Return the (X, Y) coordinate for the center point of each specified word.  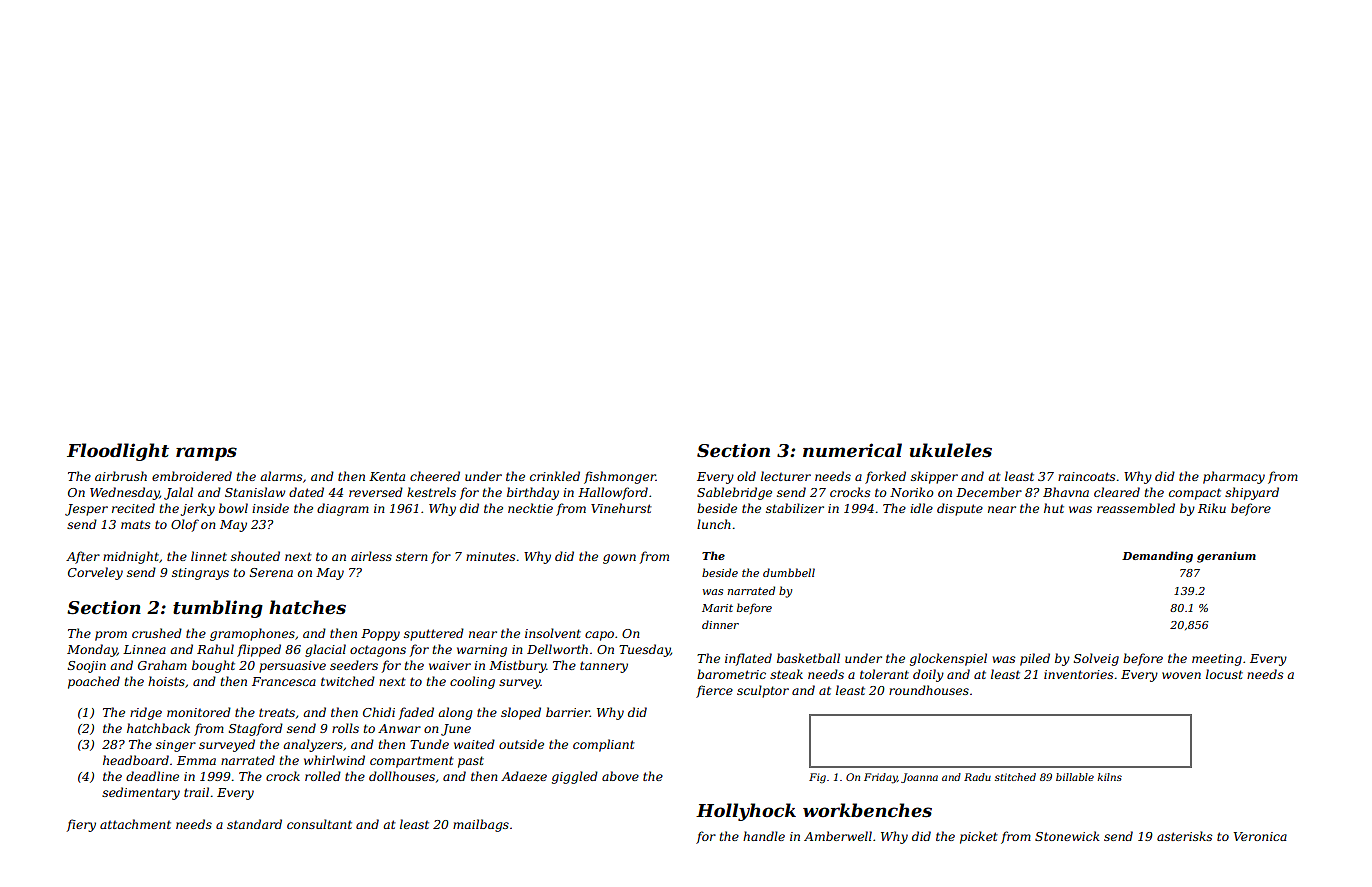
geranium (1226, 557)
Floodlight (118, 452)
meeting (1217, 660)
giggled (575, 777)
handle (764, 836)
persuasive (292, 667)
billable (1075, 777)
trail (196, 792)
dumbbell (789, 572)
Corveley (95, 573)
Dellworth (557, 649)
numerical (852, 450)
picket (979, 837)
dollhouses (402, 776)
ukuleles (951, 450)
